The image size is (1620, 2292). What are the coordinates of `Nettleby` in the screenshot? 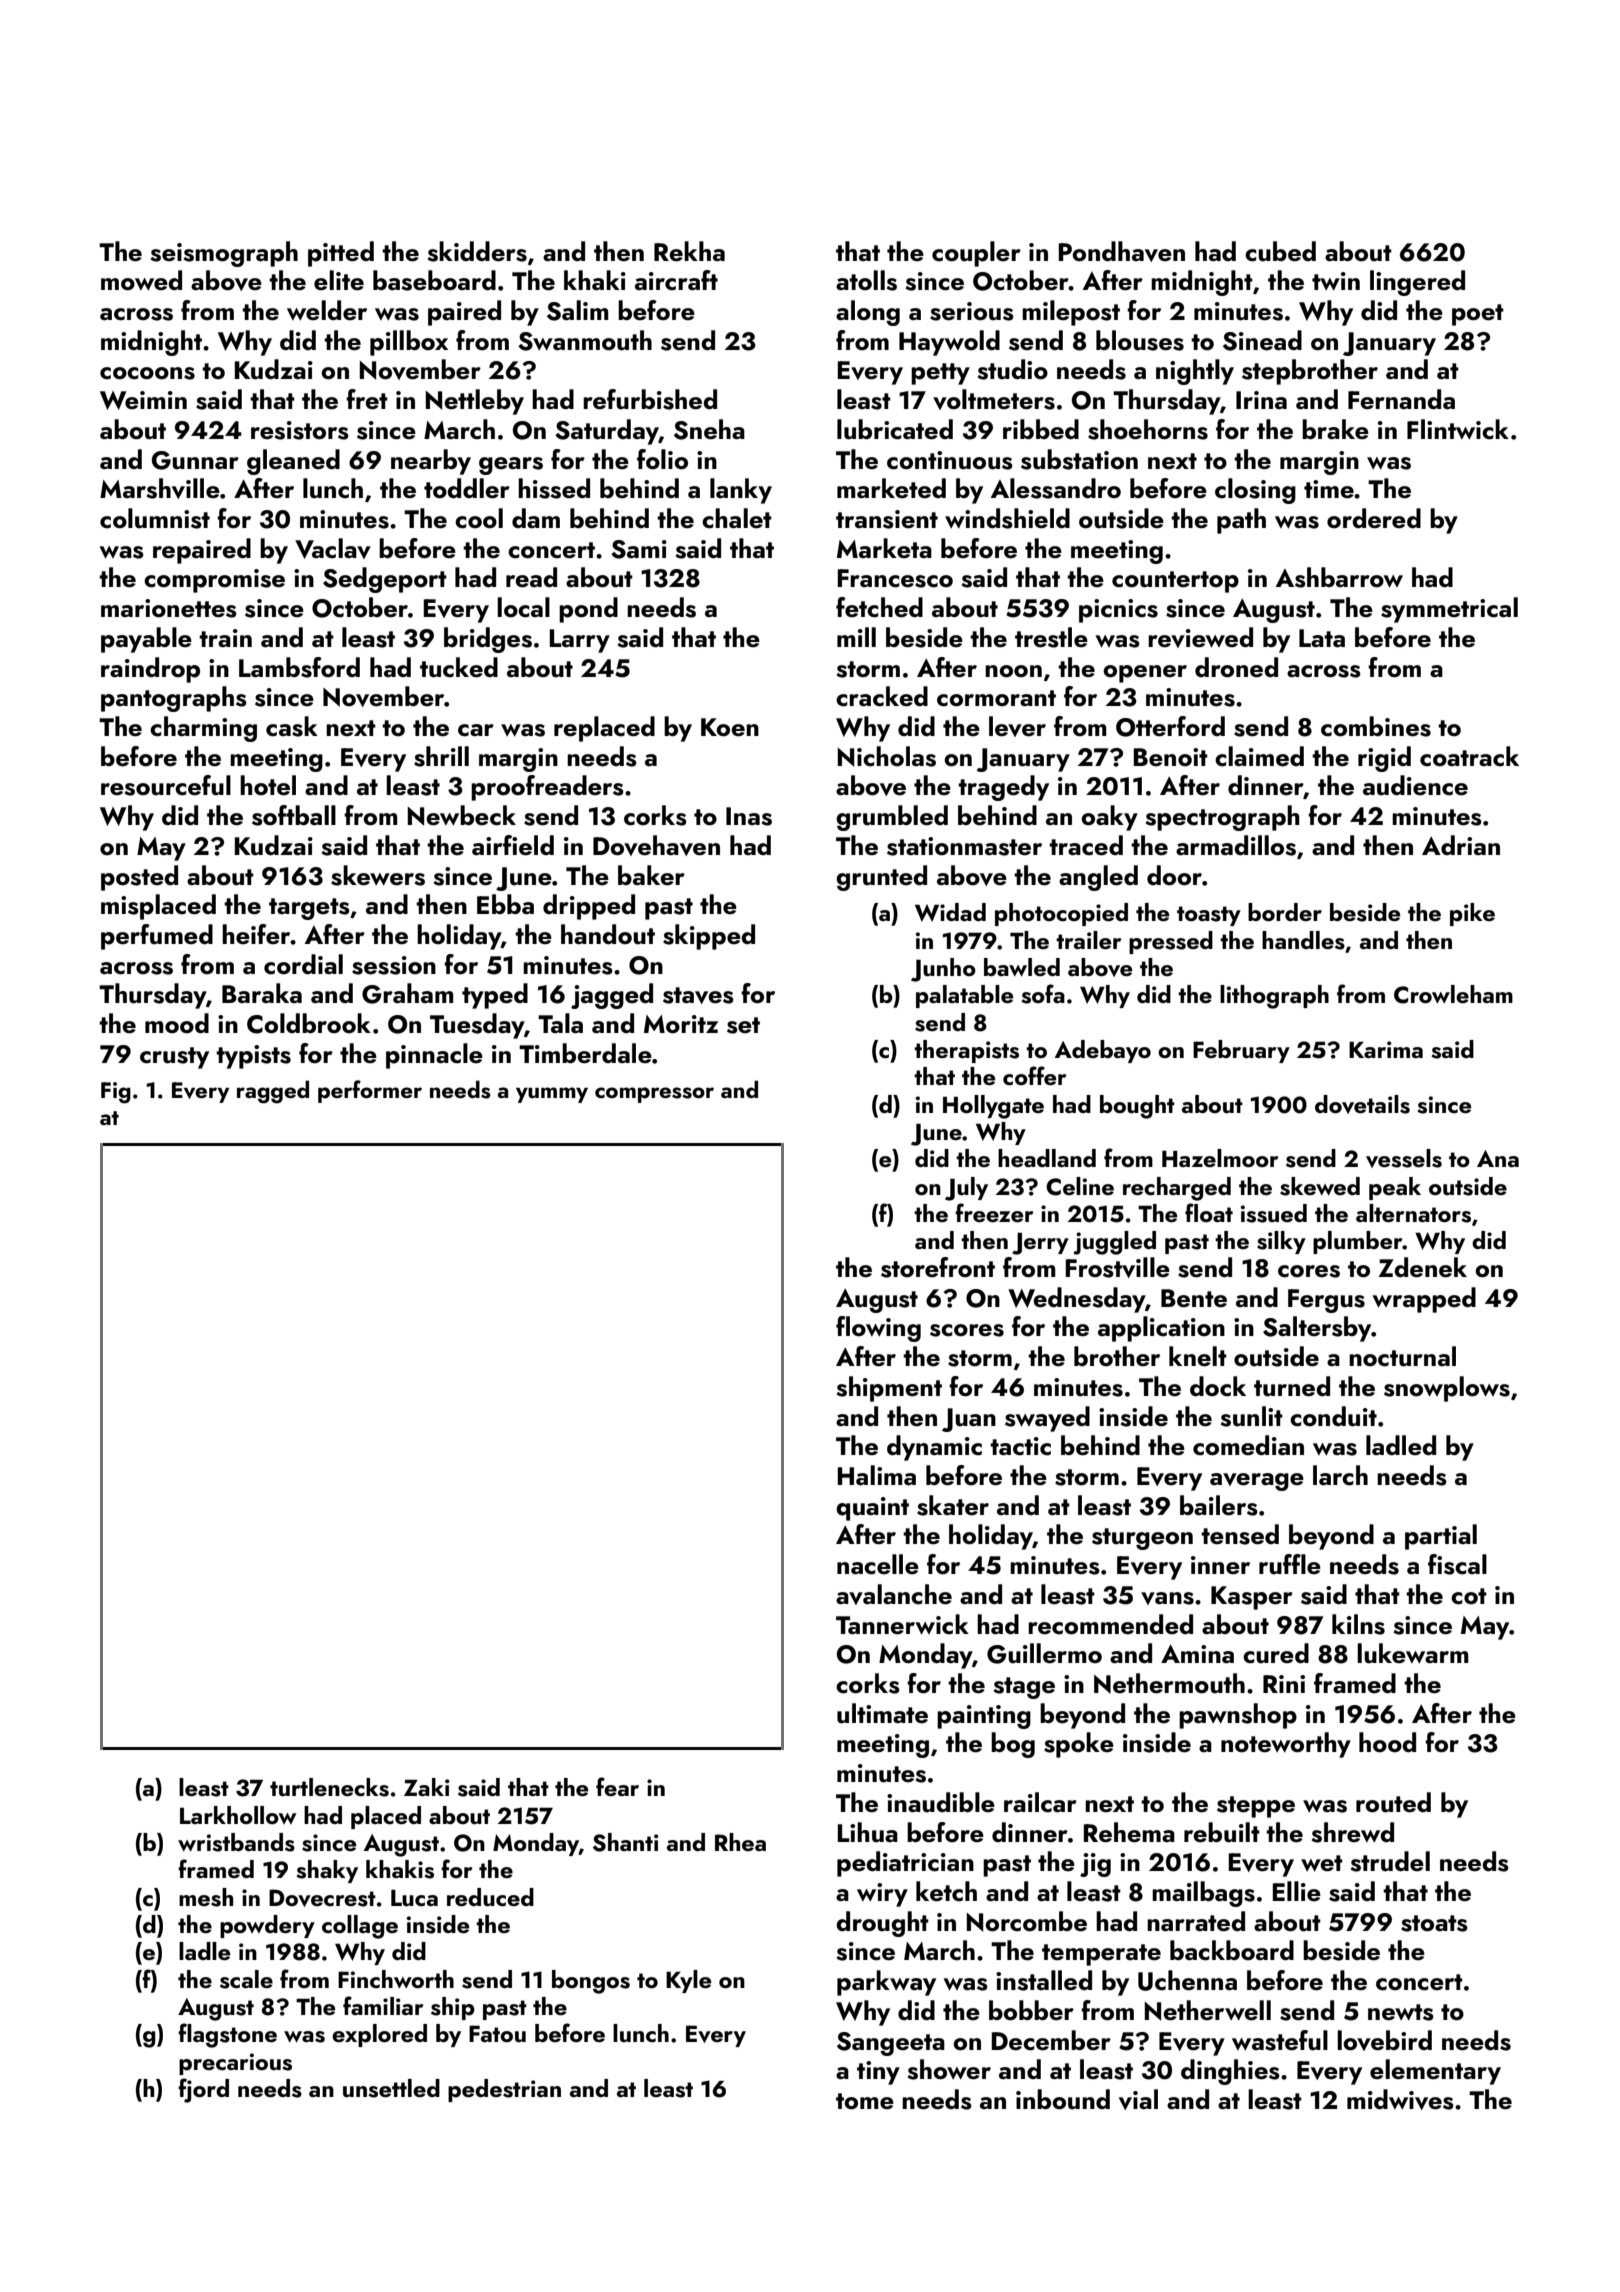 It's located at (475, 402).
